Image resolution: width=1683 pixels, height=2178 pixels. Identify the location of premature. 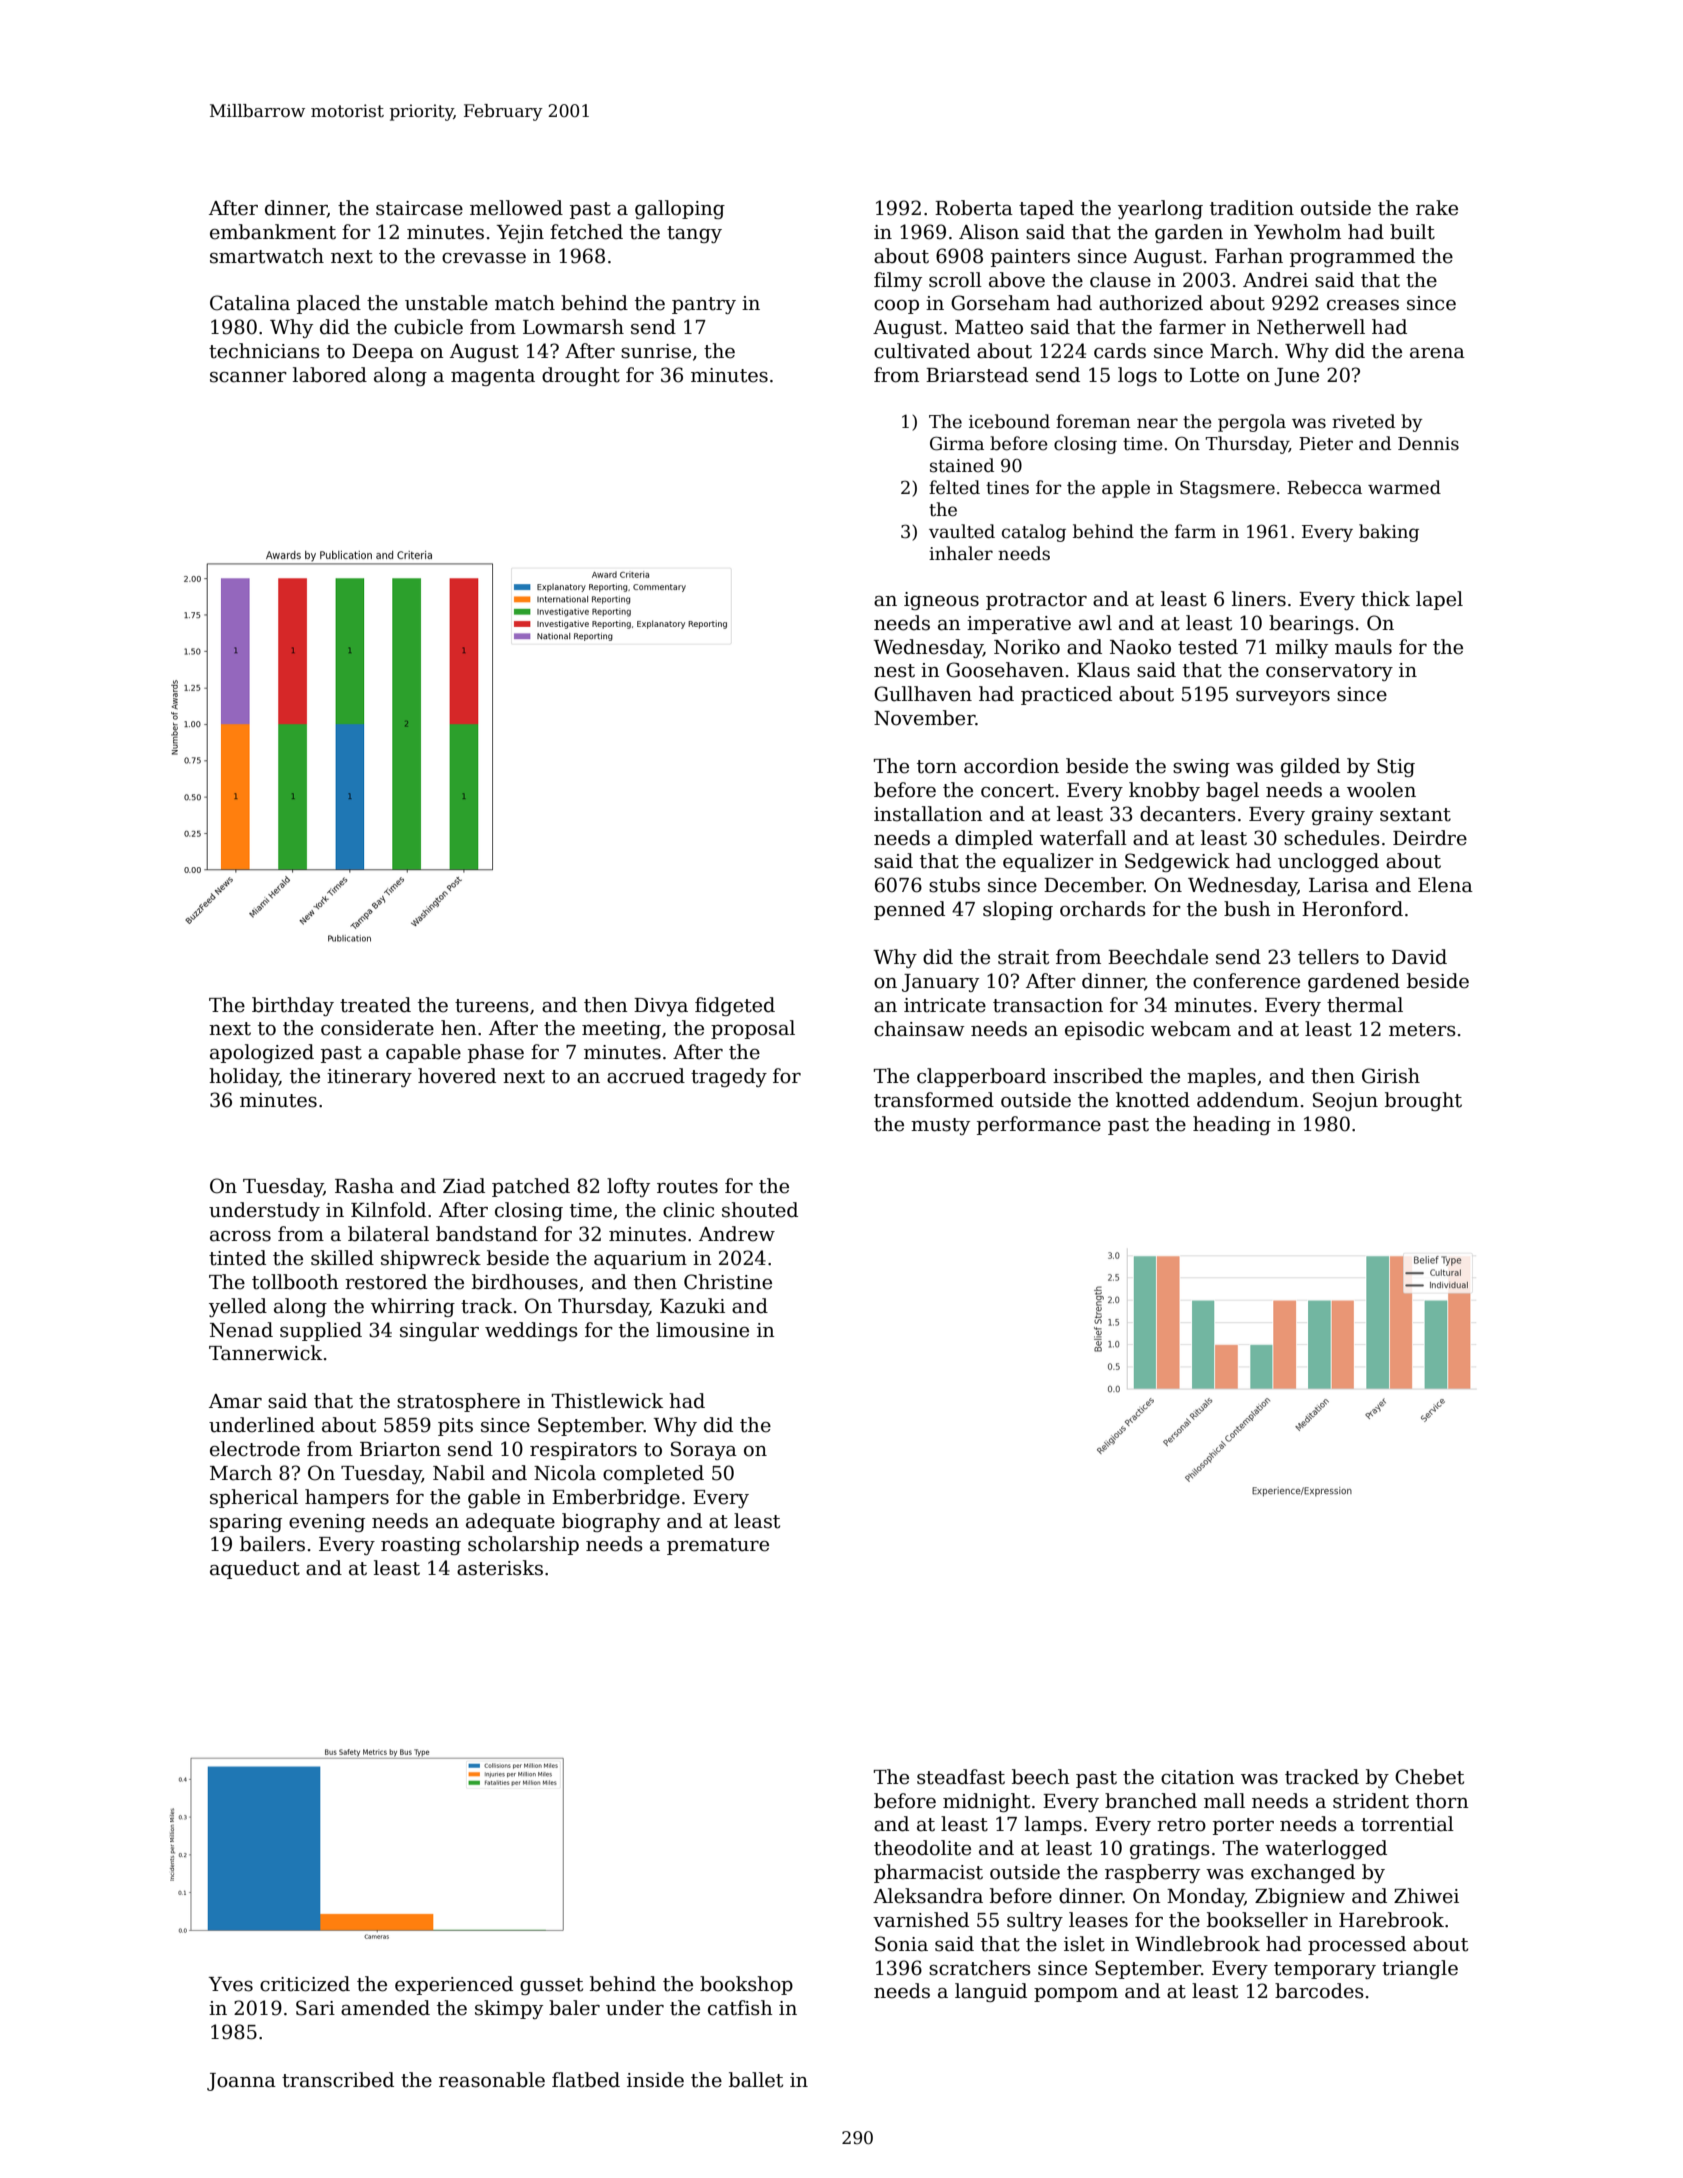
(718, 1546).
